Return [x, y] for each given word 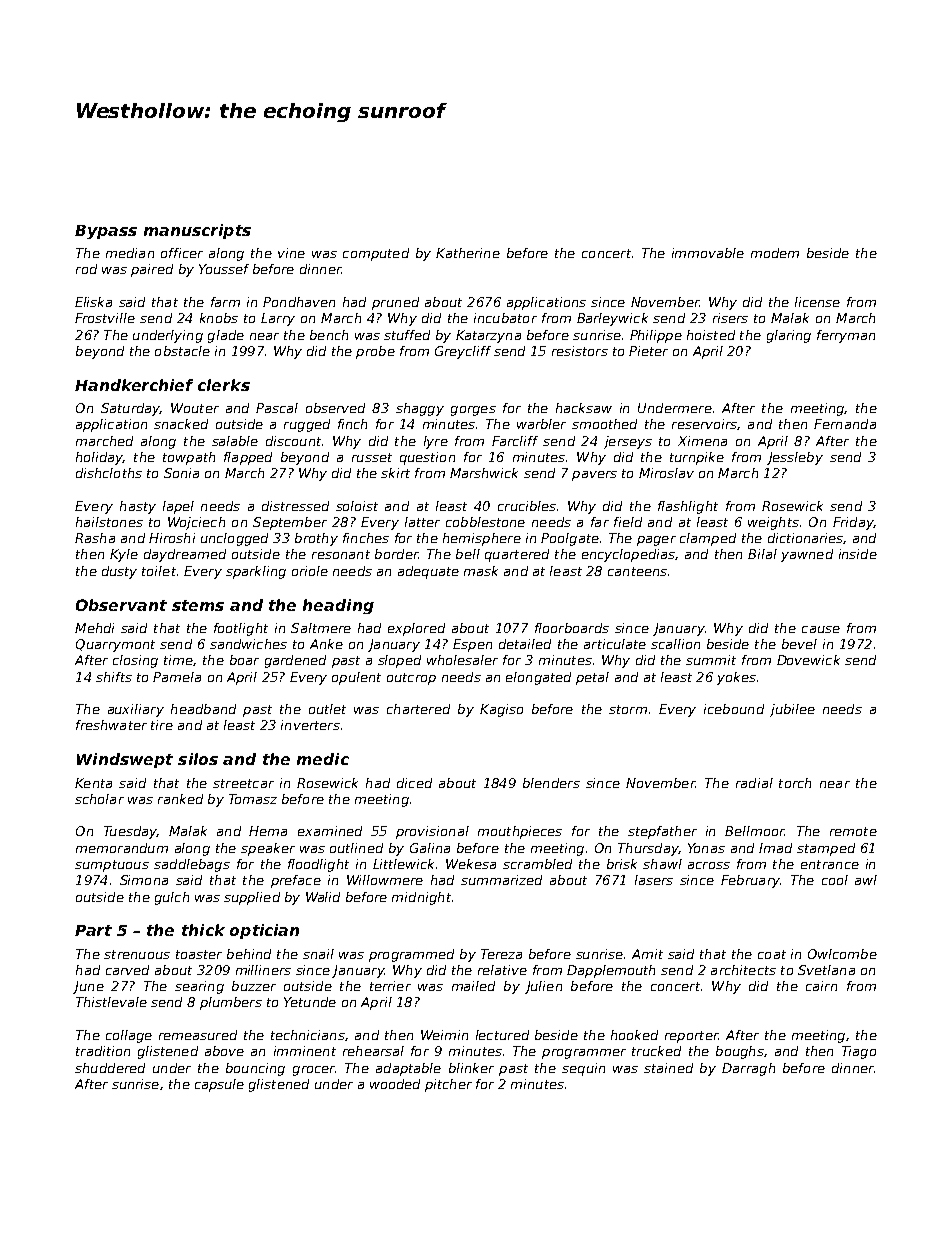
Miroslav [666, 473]
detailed [525, 644]
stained [668, 1068]
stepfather [662, 832]
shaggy [420, 409]
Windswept [125, 760]
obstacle [182, 351]
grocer [314, 1071]
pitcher [448, 1085]
